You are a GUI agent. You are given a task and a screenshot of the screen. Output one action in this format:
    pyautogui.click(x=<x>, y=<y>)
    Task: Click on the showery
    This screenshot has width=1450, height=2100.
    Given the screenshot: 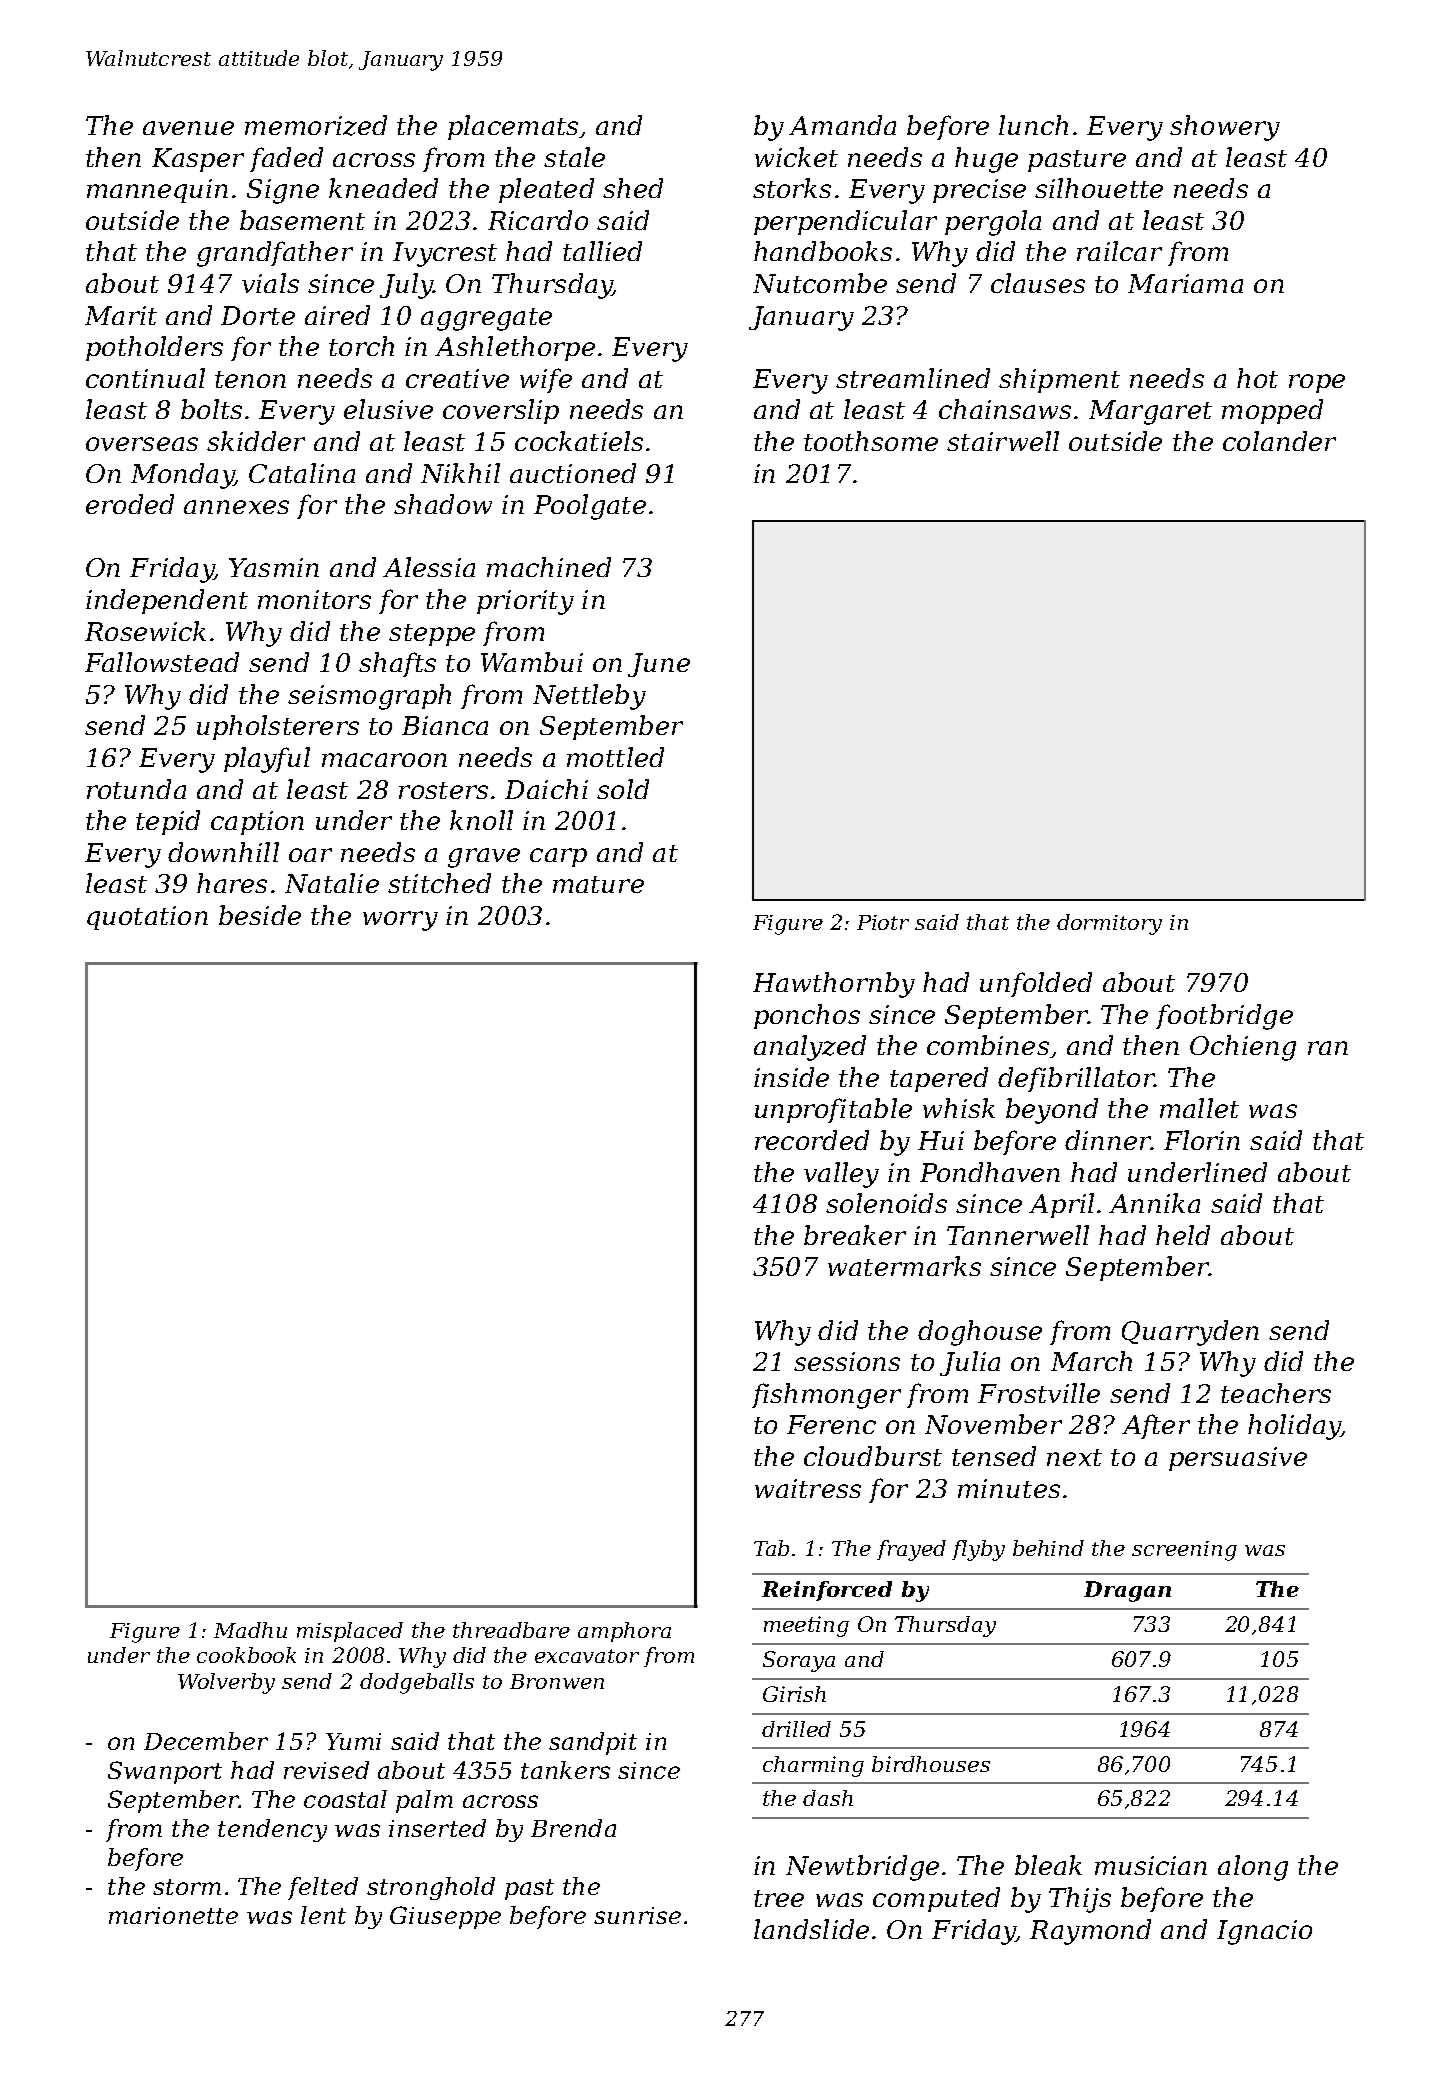 What is the action you would take?
    pyautogui.click(x=1225, y=128)
